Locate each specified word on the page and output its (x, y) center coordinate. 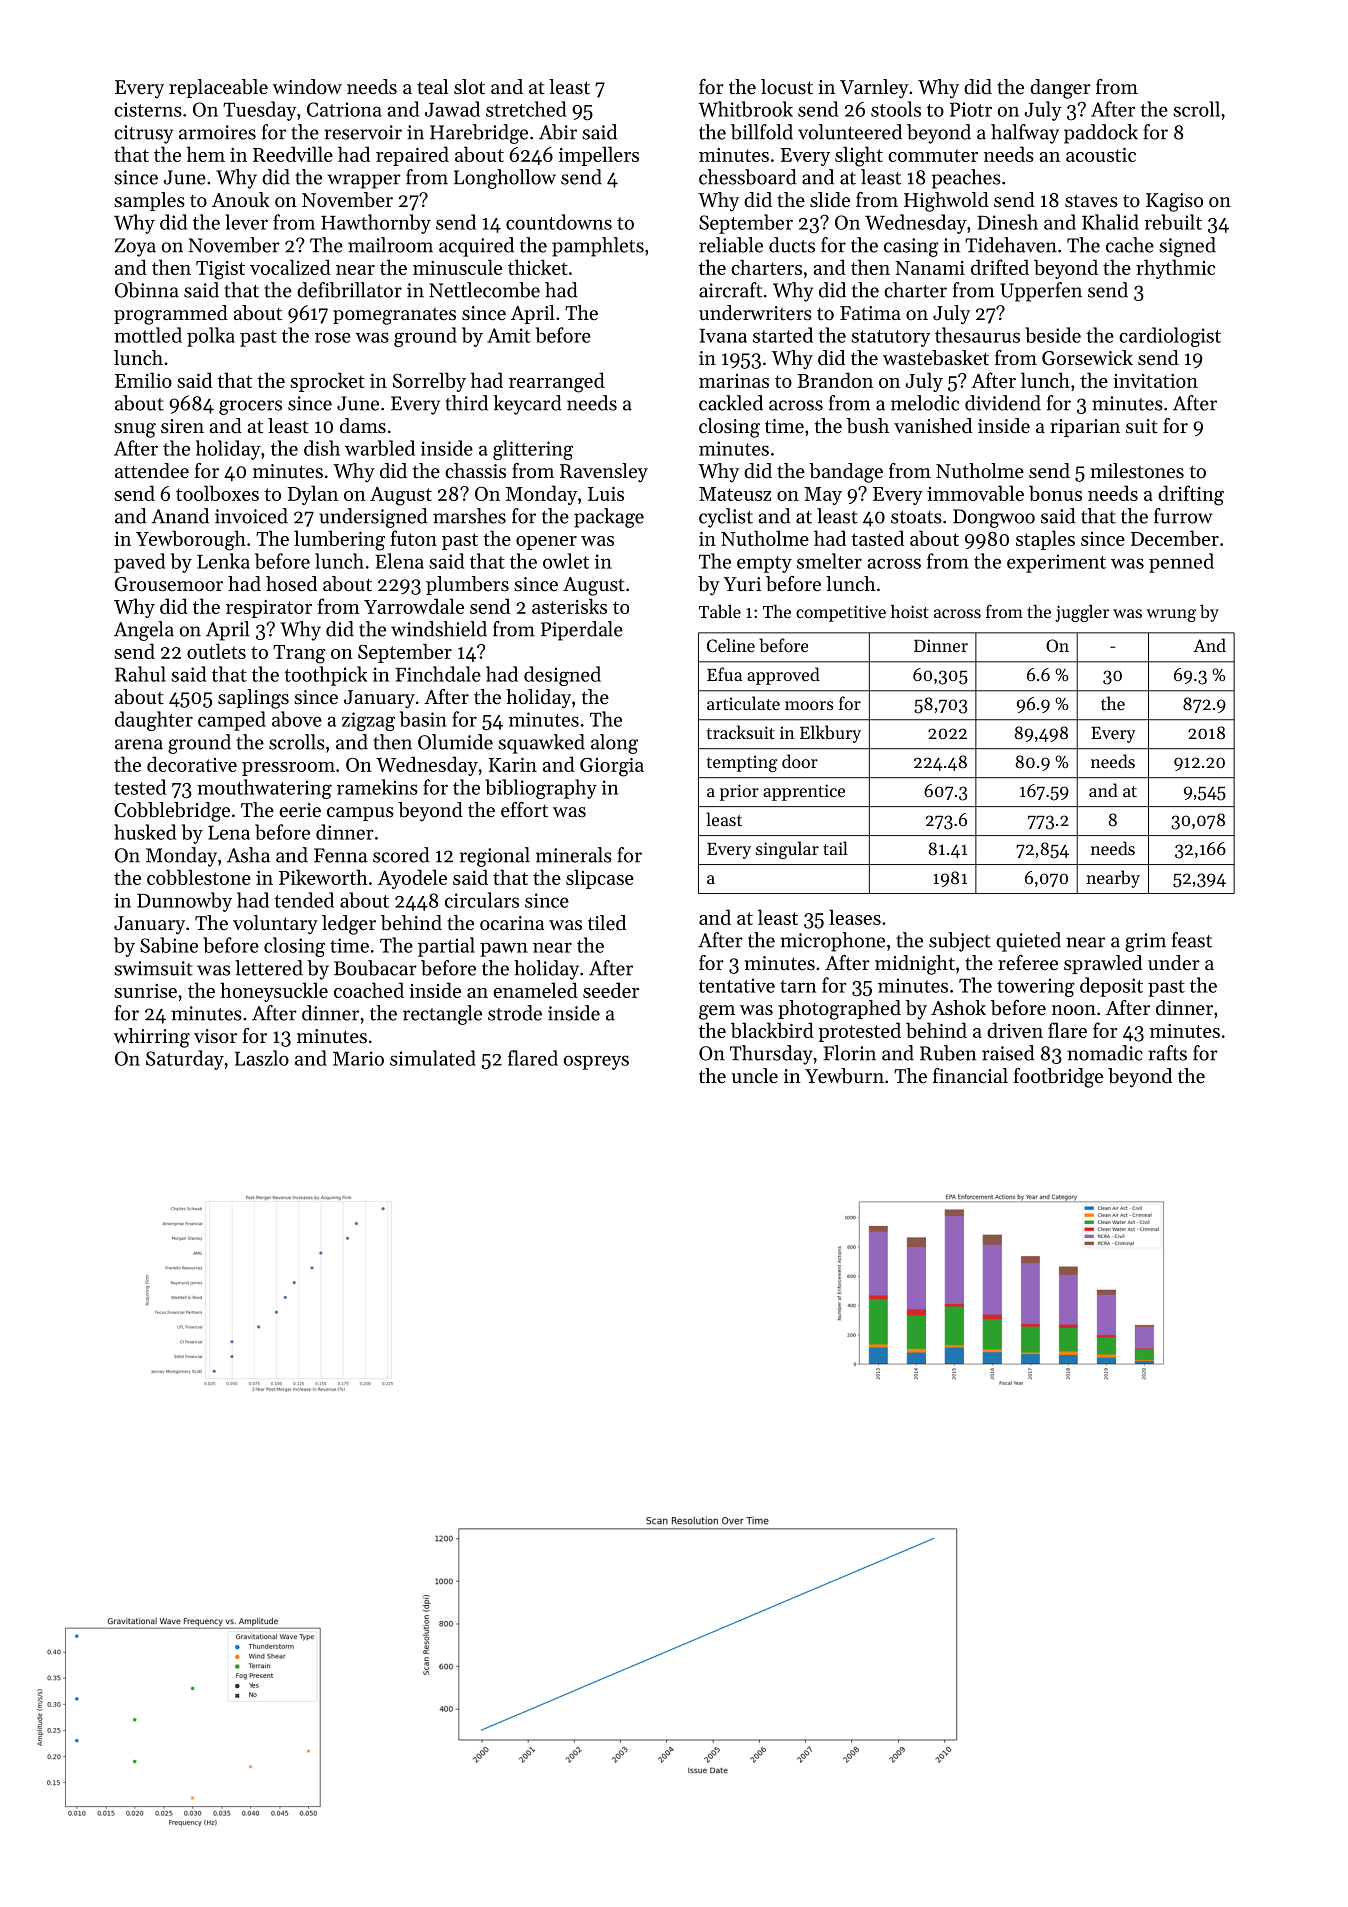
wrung (1171, 615)
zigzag (368, 721)
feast (1192, 940)
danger (1060, 89)
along (614, 744)
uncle (754, 1075)
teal (432, 86)
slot (469, 87)
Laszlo (262, 1058)
